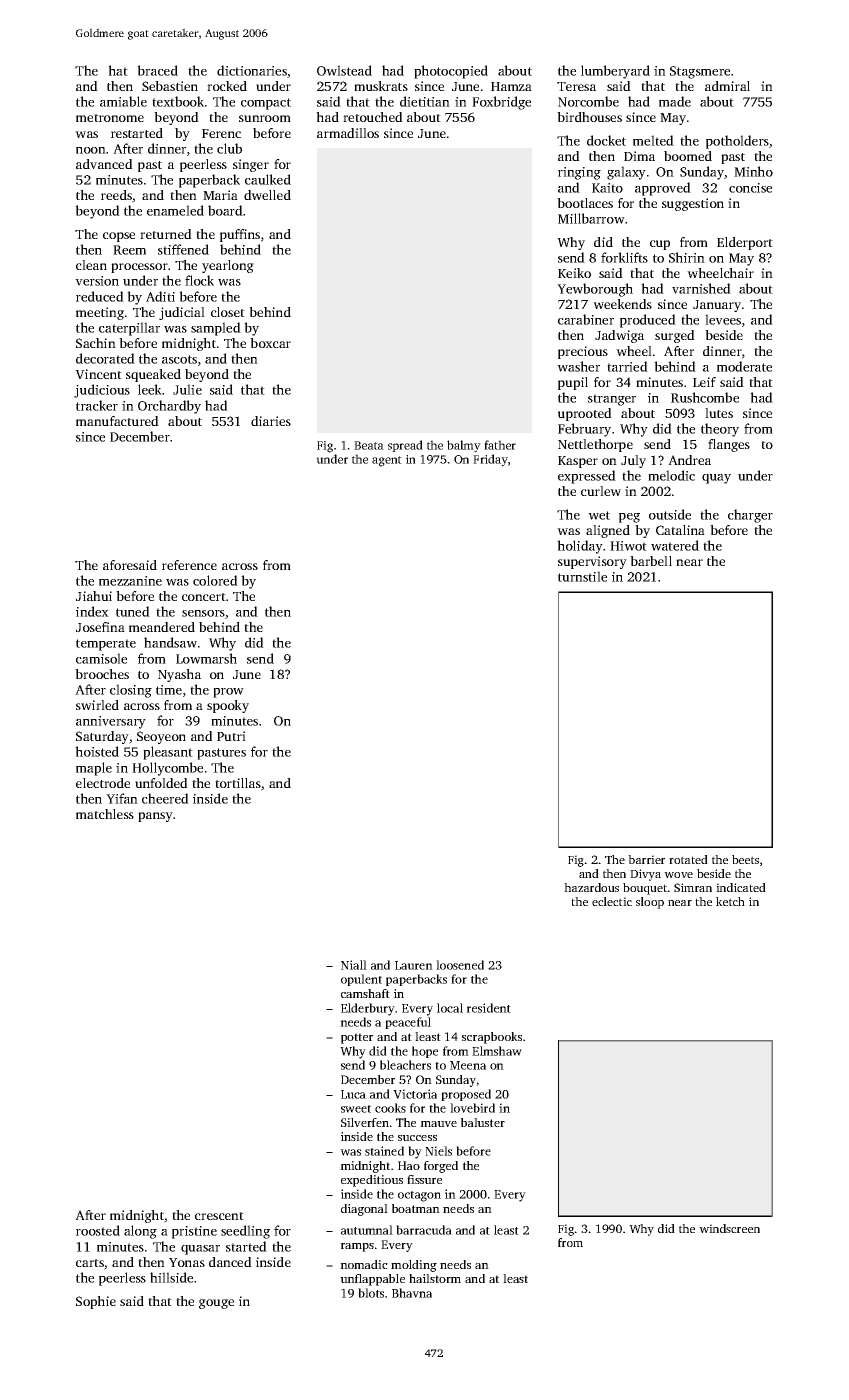 This screenshot has height=1400, width=849. Describe the element at coordinates (700, 72) in the screenshot. I see `Stagsmere` at that location.
